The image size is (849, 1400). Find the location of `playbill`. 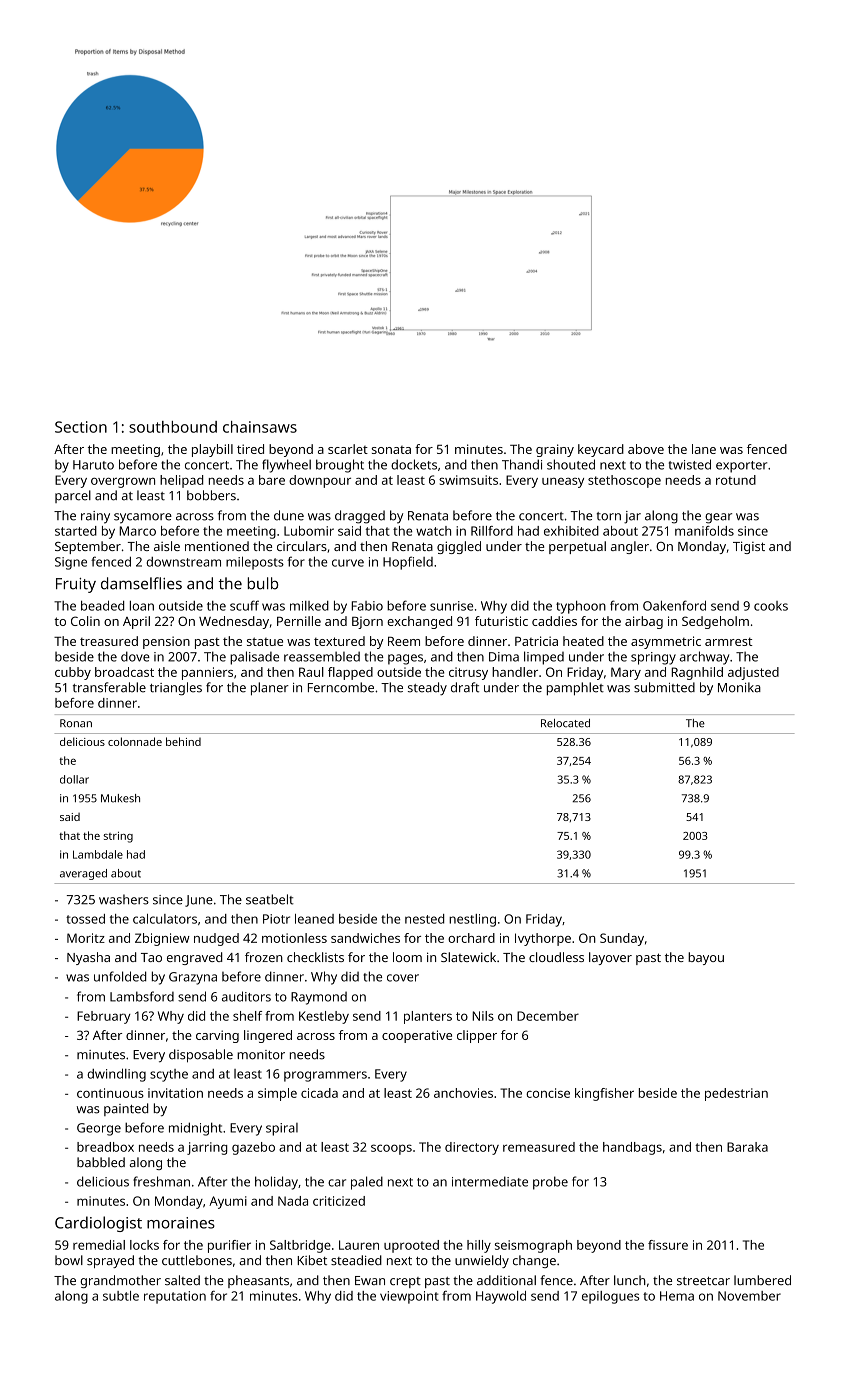

playbill is located at coordinates (212, 450).
